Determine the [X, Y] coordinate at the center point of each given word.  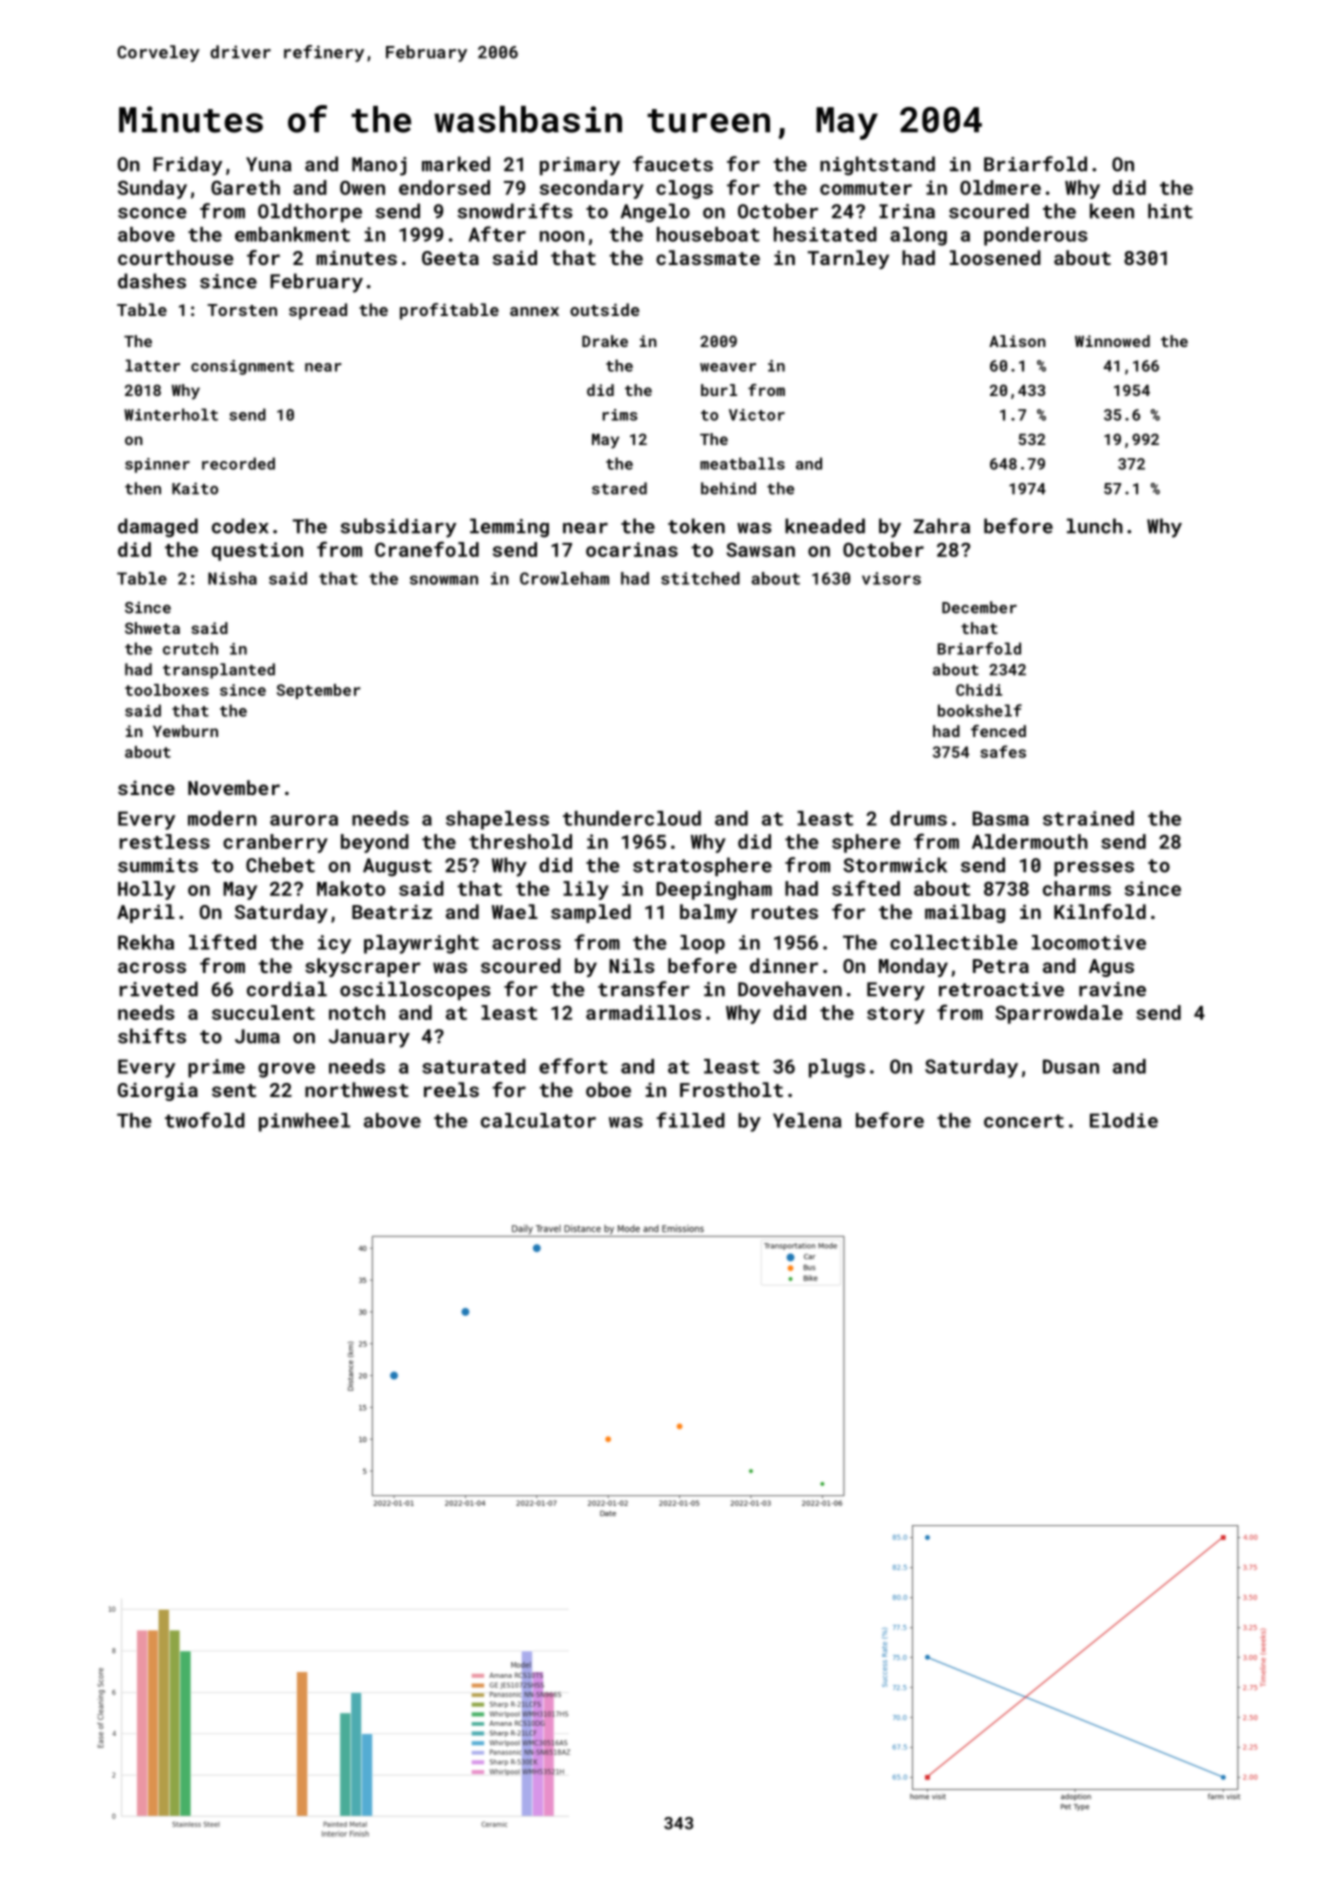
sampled [591, 913]
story [896, 1015]
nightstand [877, 166]
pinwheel [304, 1122]
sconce [152, 213]
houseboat [708, 234]
